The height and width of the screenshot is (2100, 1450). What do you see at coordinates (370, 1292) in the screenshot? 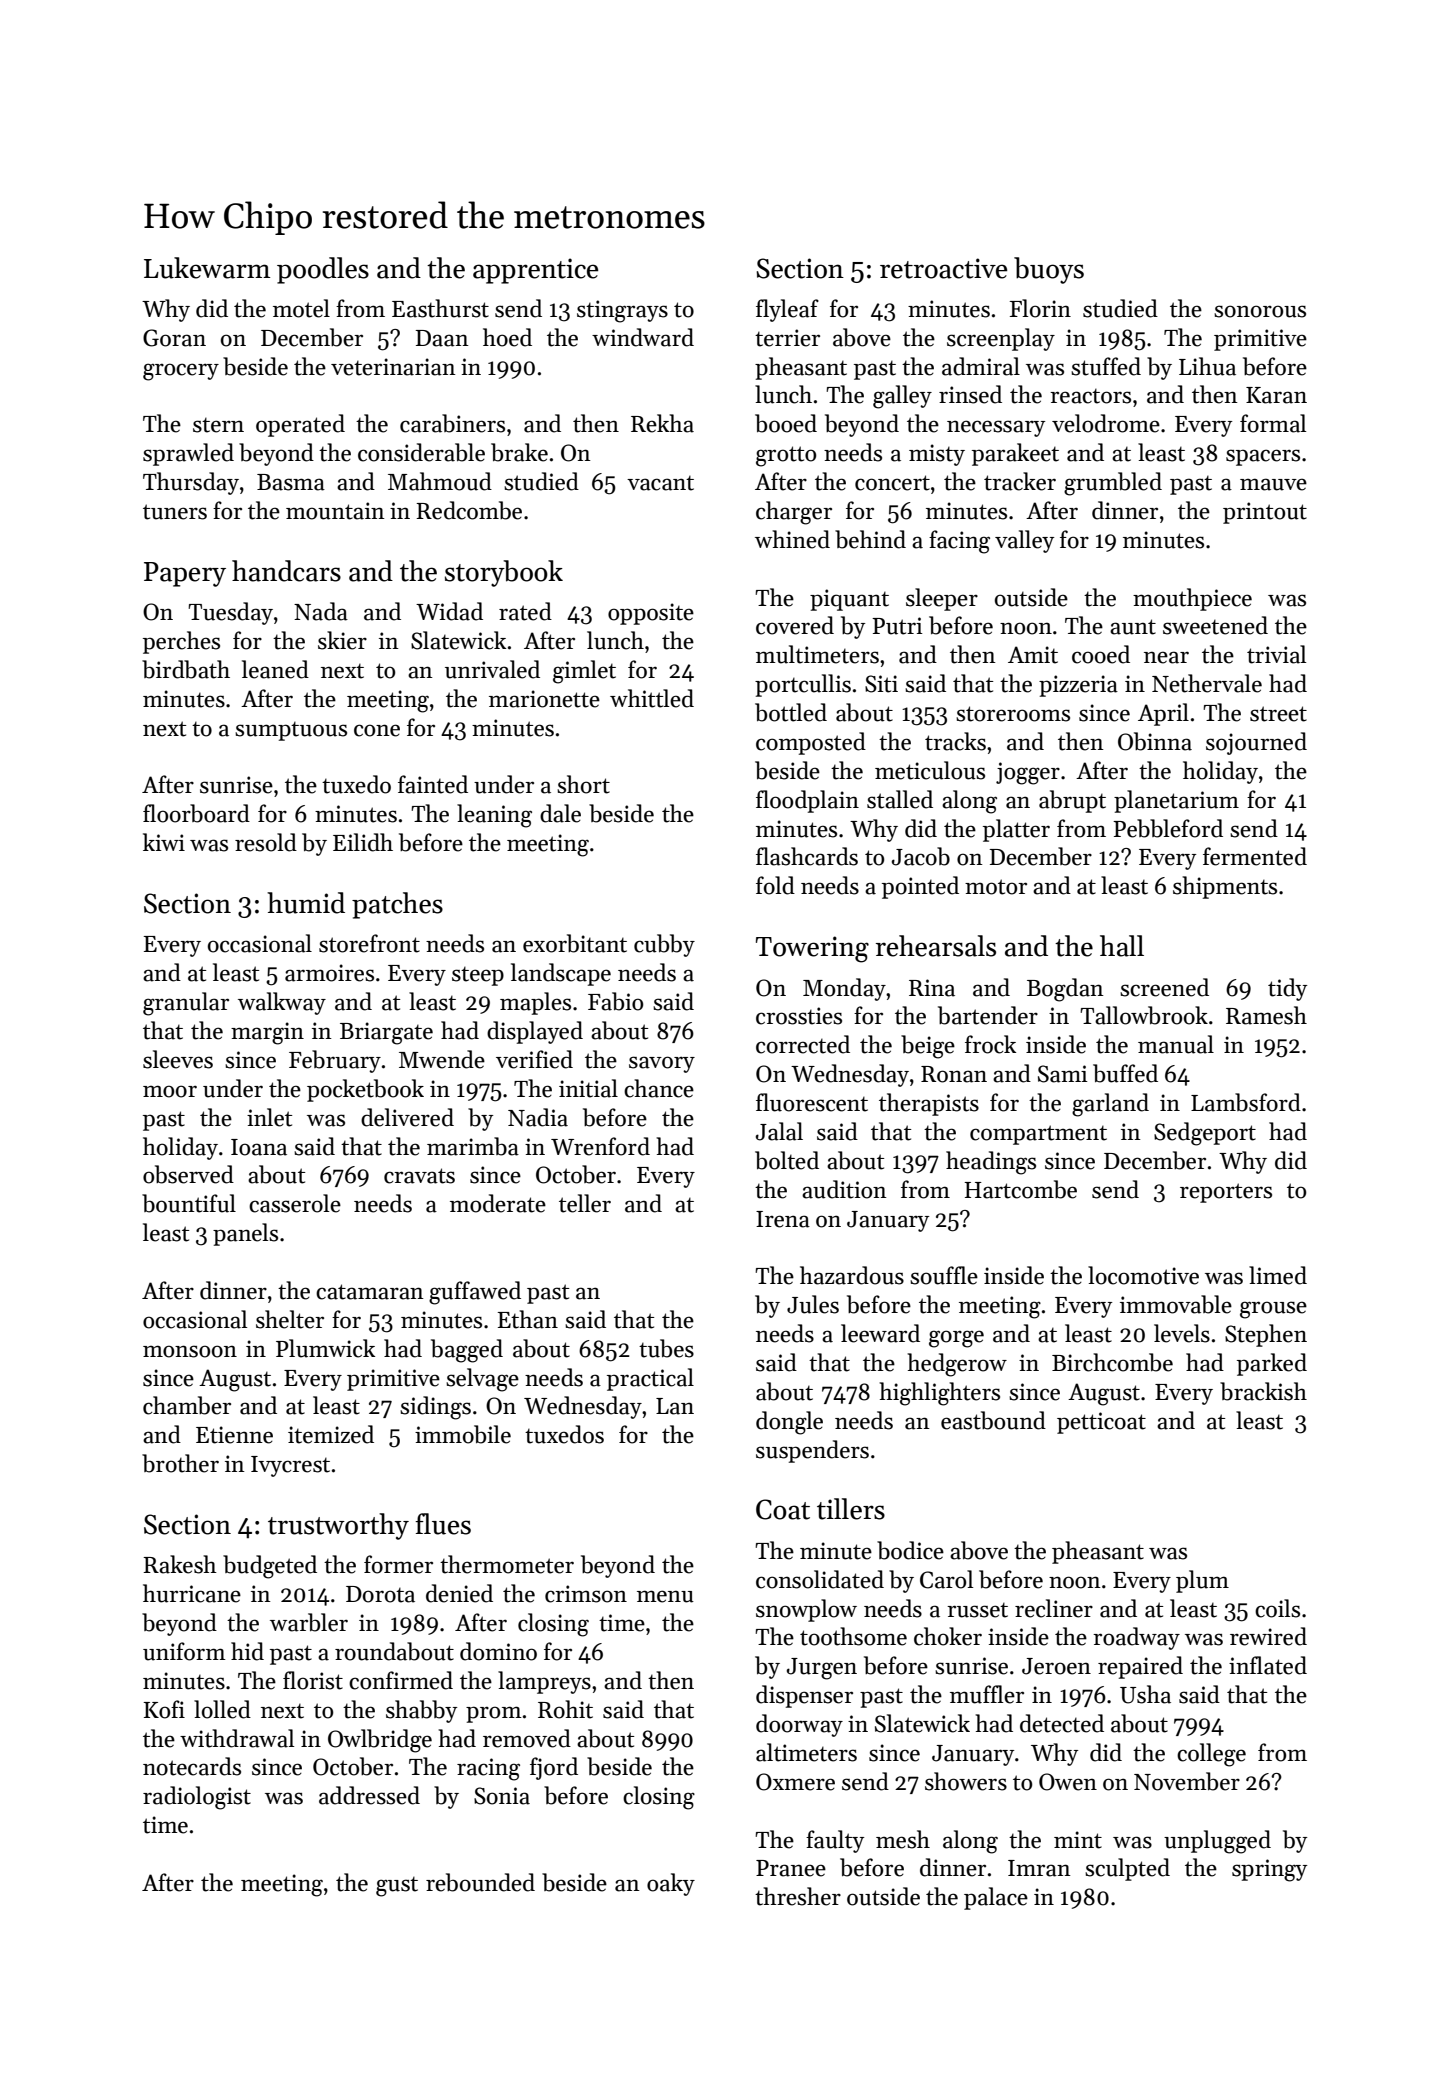
I see `catamaran` at bounding box center [370, 1292].
